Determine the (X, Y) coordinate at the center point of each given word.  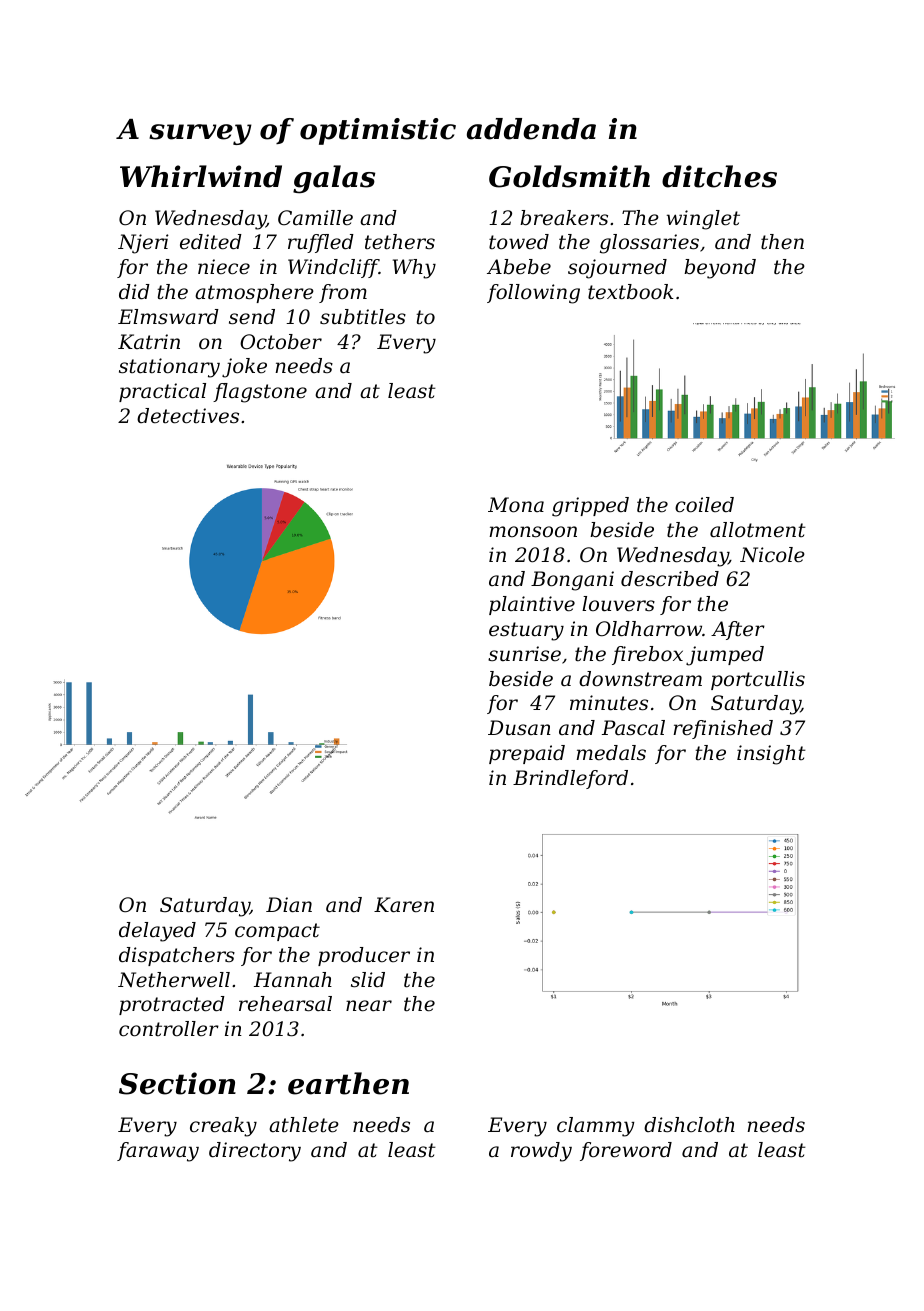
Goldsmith (569, 176)
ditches (719, 176)
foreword (626, 1151)
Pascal (633, 728)
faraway (158, 1152)
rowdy (541, 1152)
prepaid (527, 754)
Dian (289, 905)
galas (334, 179)
